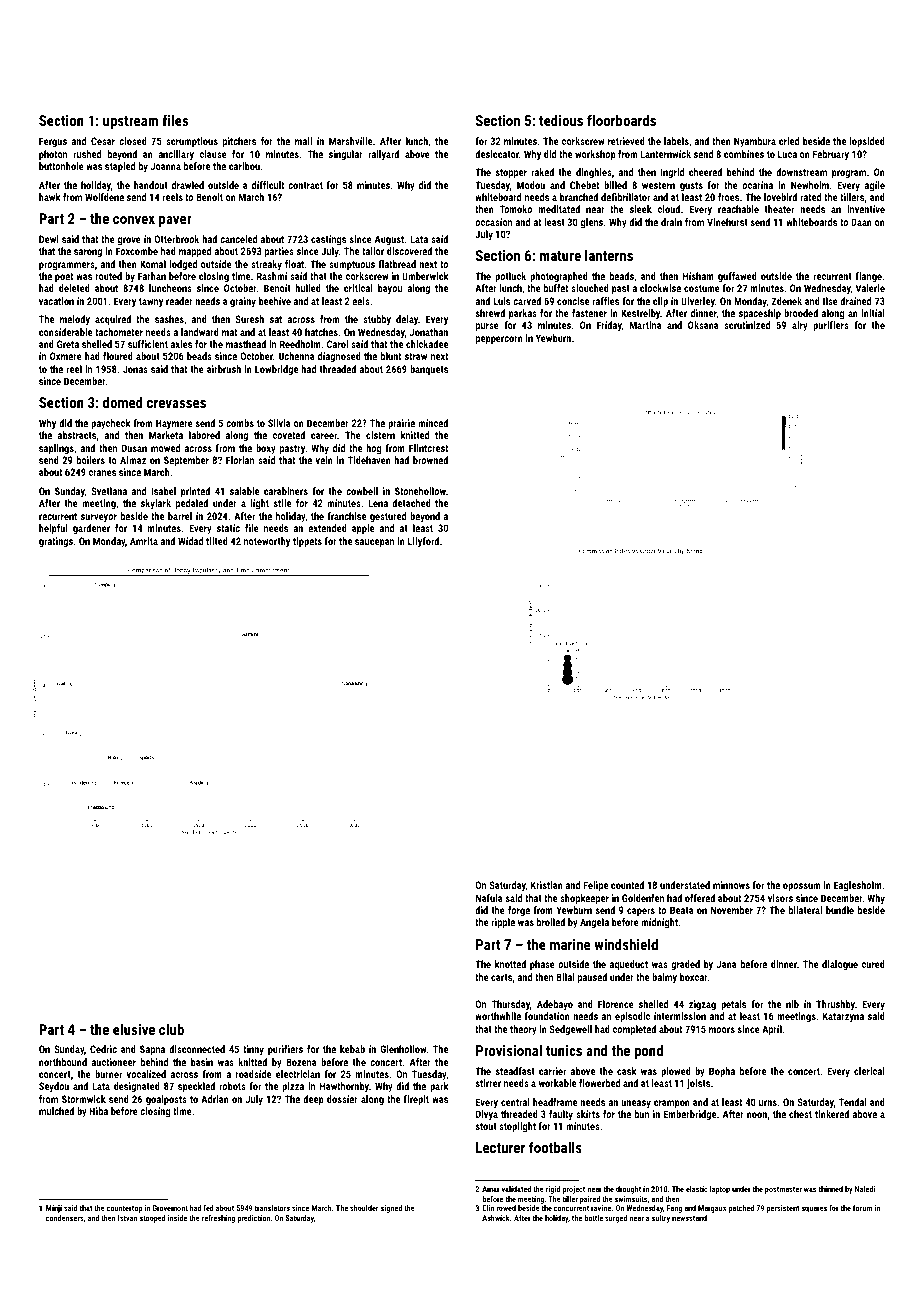  I want to click on Oxmere, so click(66, 356).
